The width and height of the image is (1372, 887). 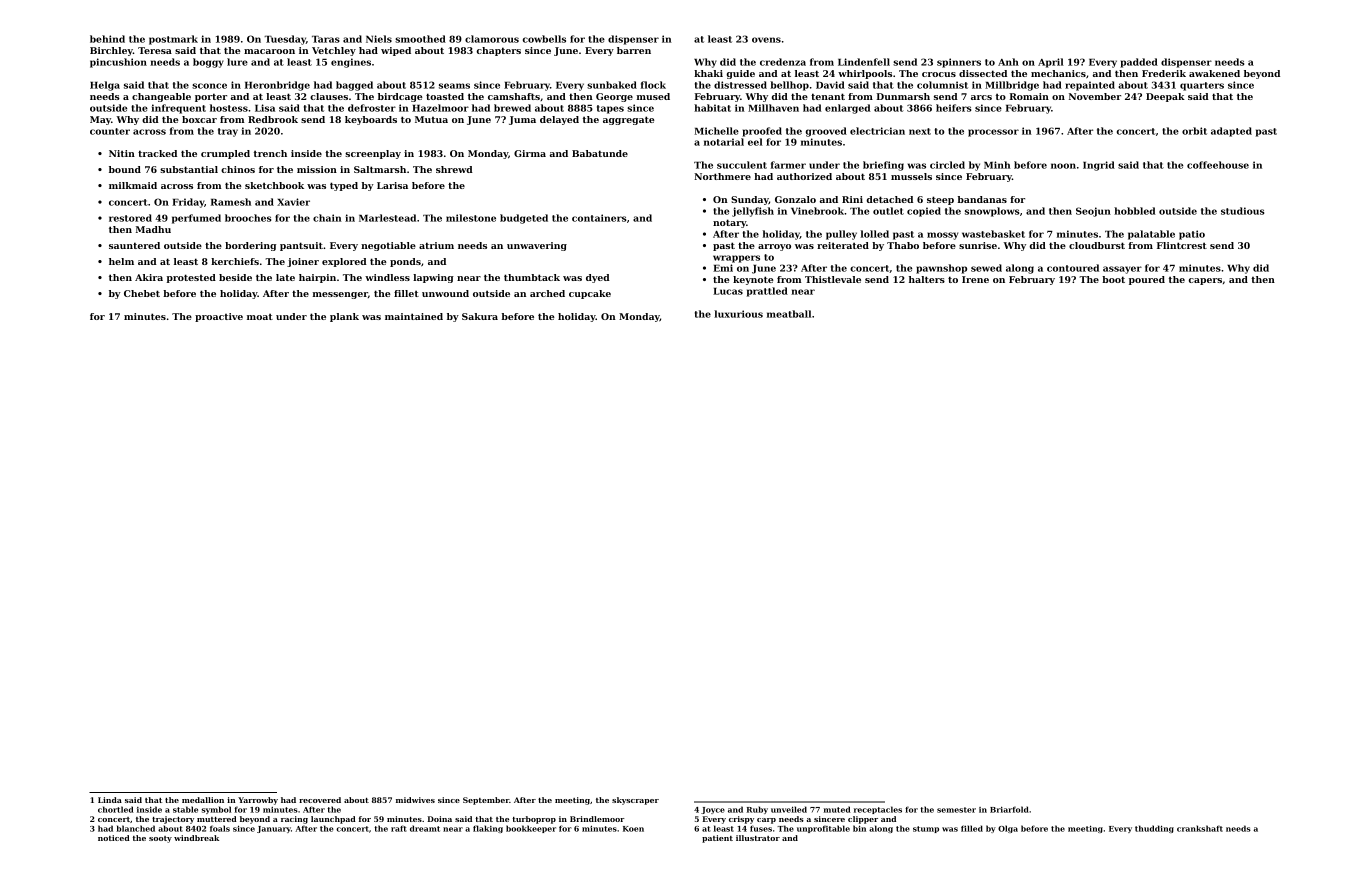 I want to click on sunbaked, so click(x=612, y=85).
